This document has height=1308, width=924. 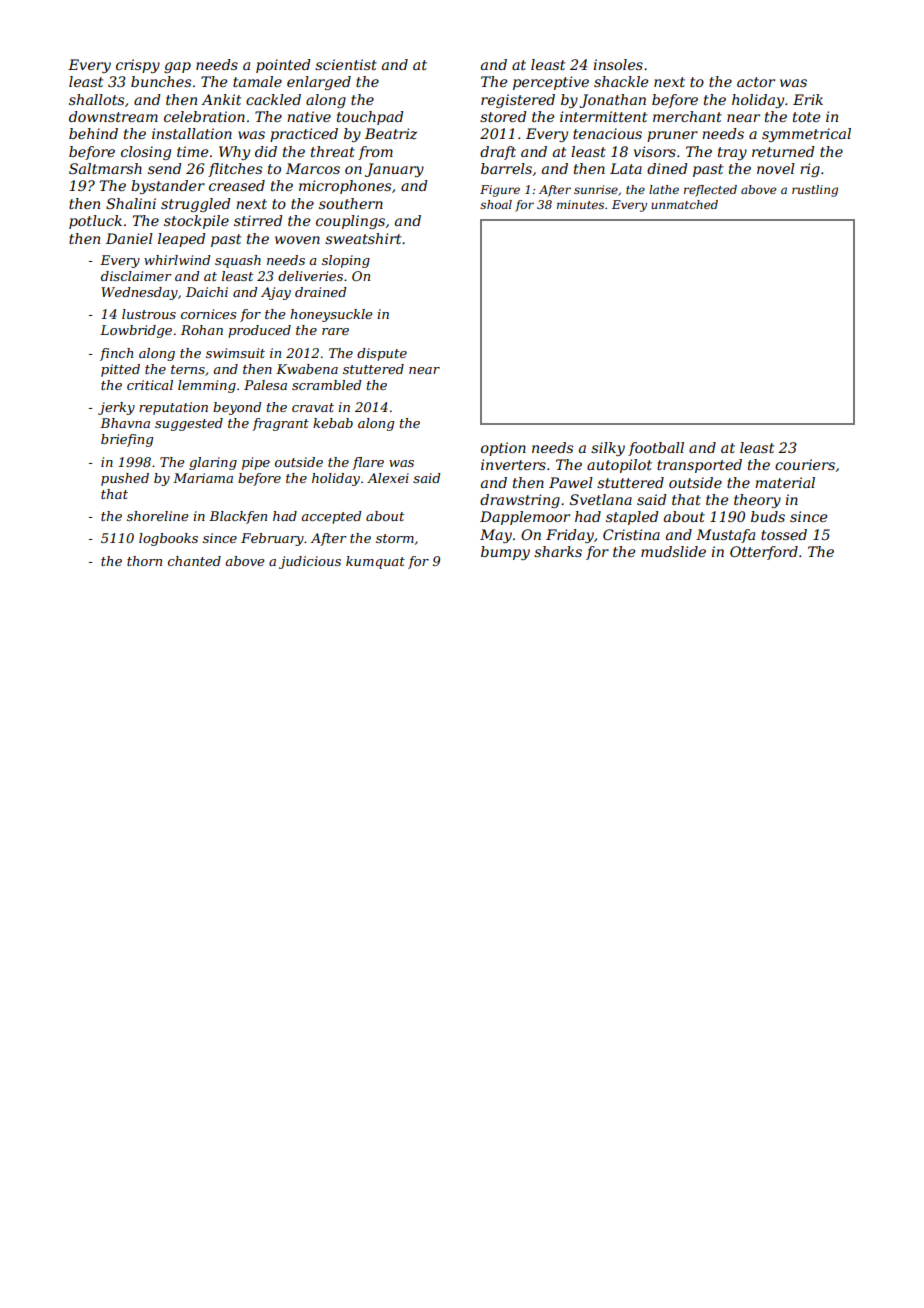 What do you see at coordinates (496, 204) in the document?
I see `shoal` at bounding box center [496, 204].
